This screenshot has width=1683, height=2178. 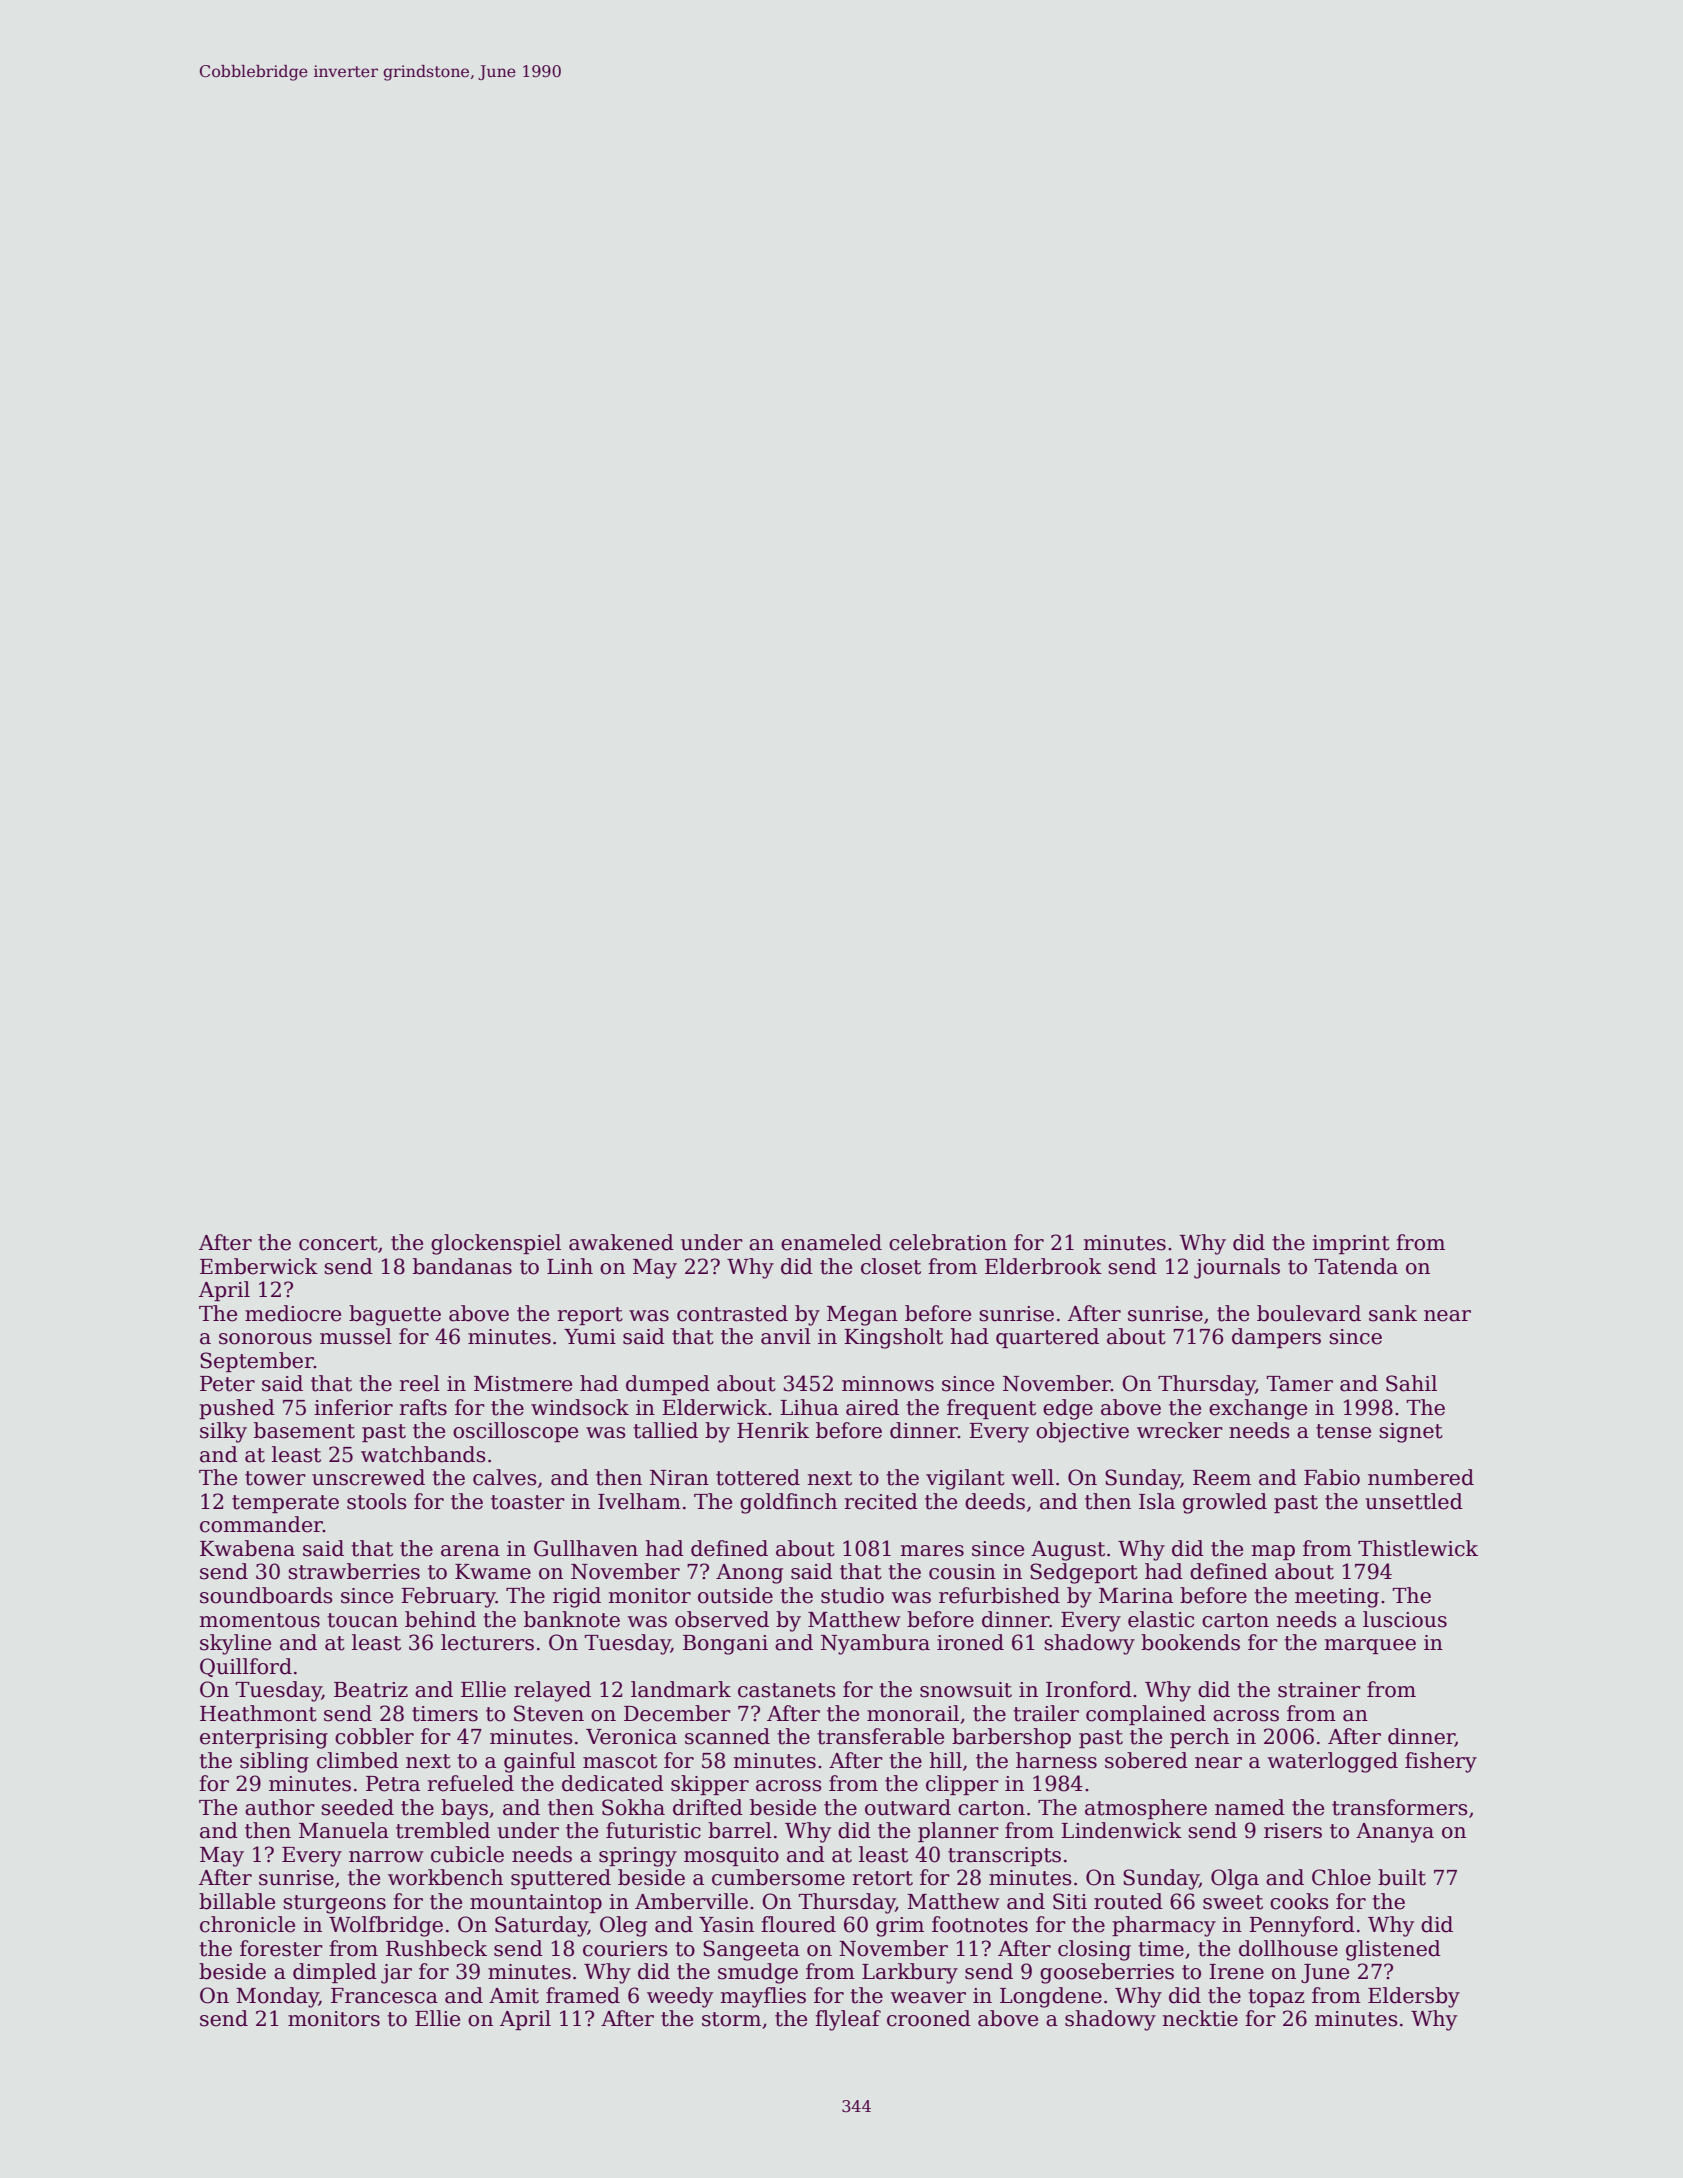 What do you see at coordinates (848, 2020) in the screenshot?
I see `flyleaf` at bounding box center [848, 2020].
